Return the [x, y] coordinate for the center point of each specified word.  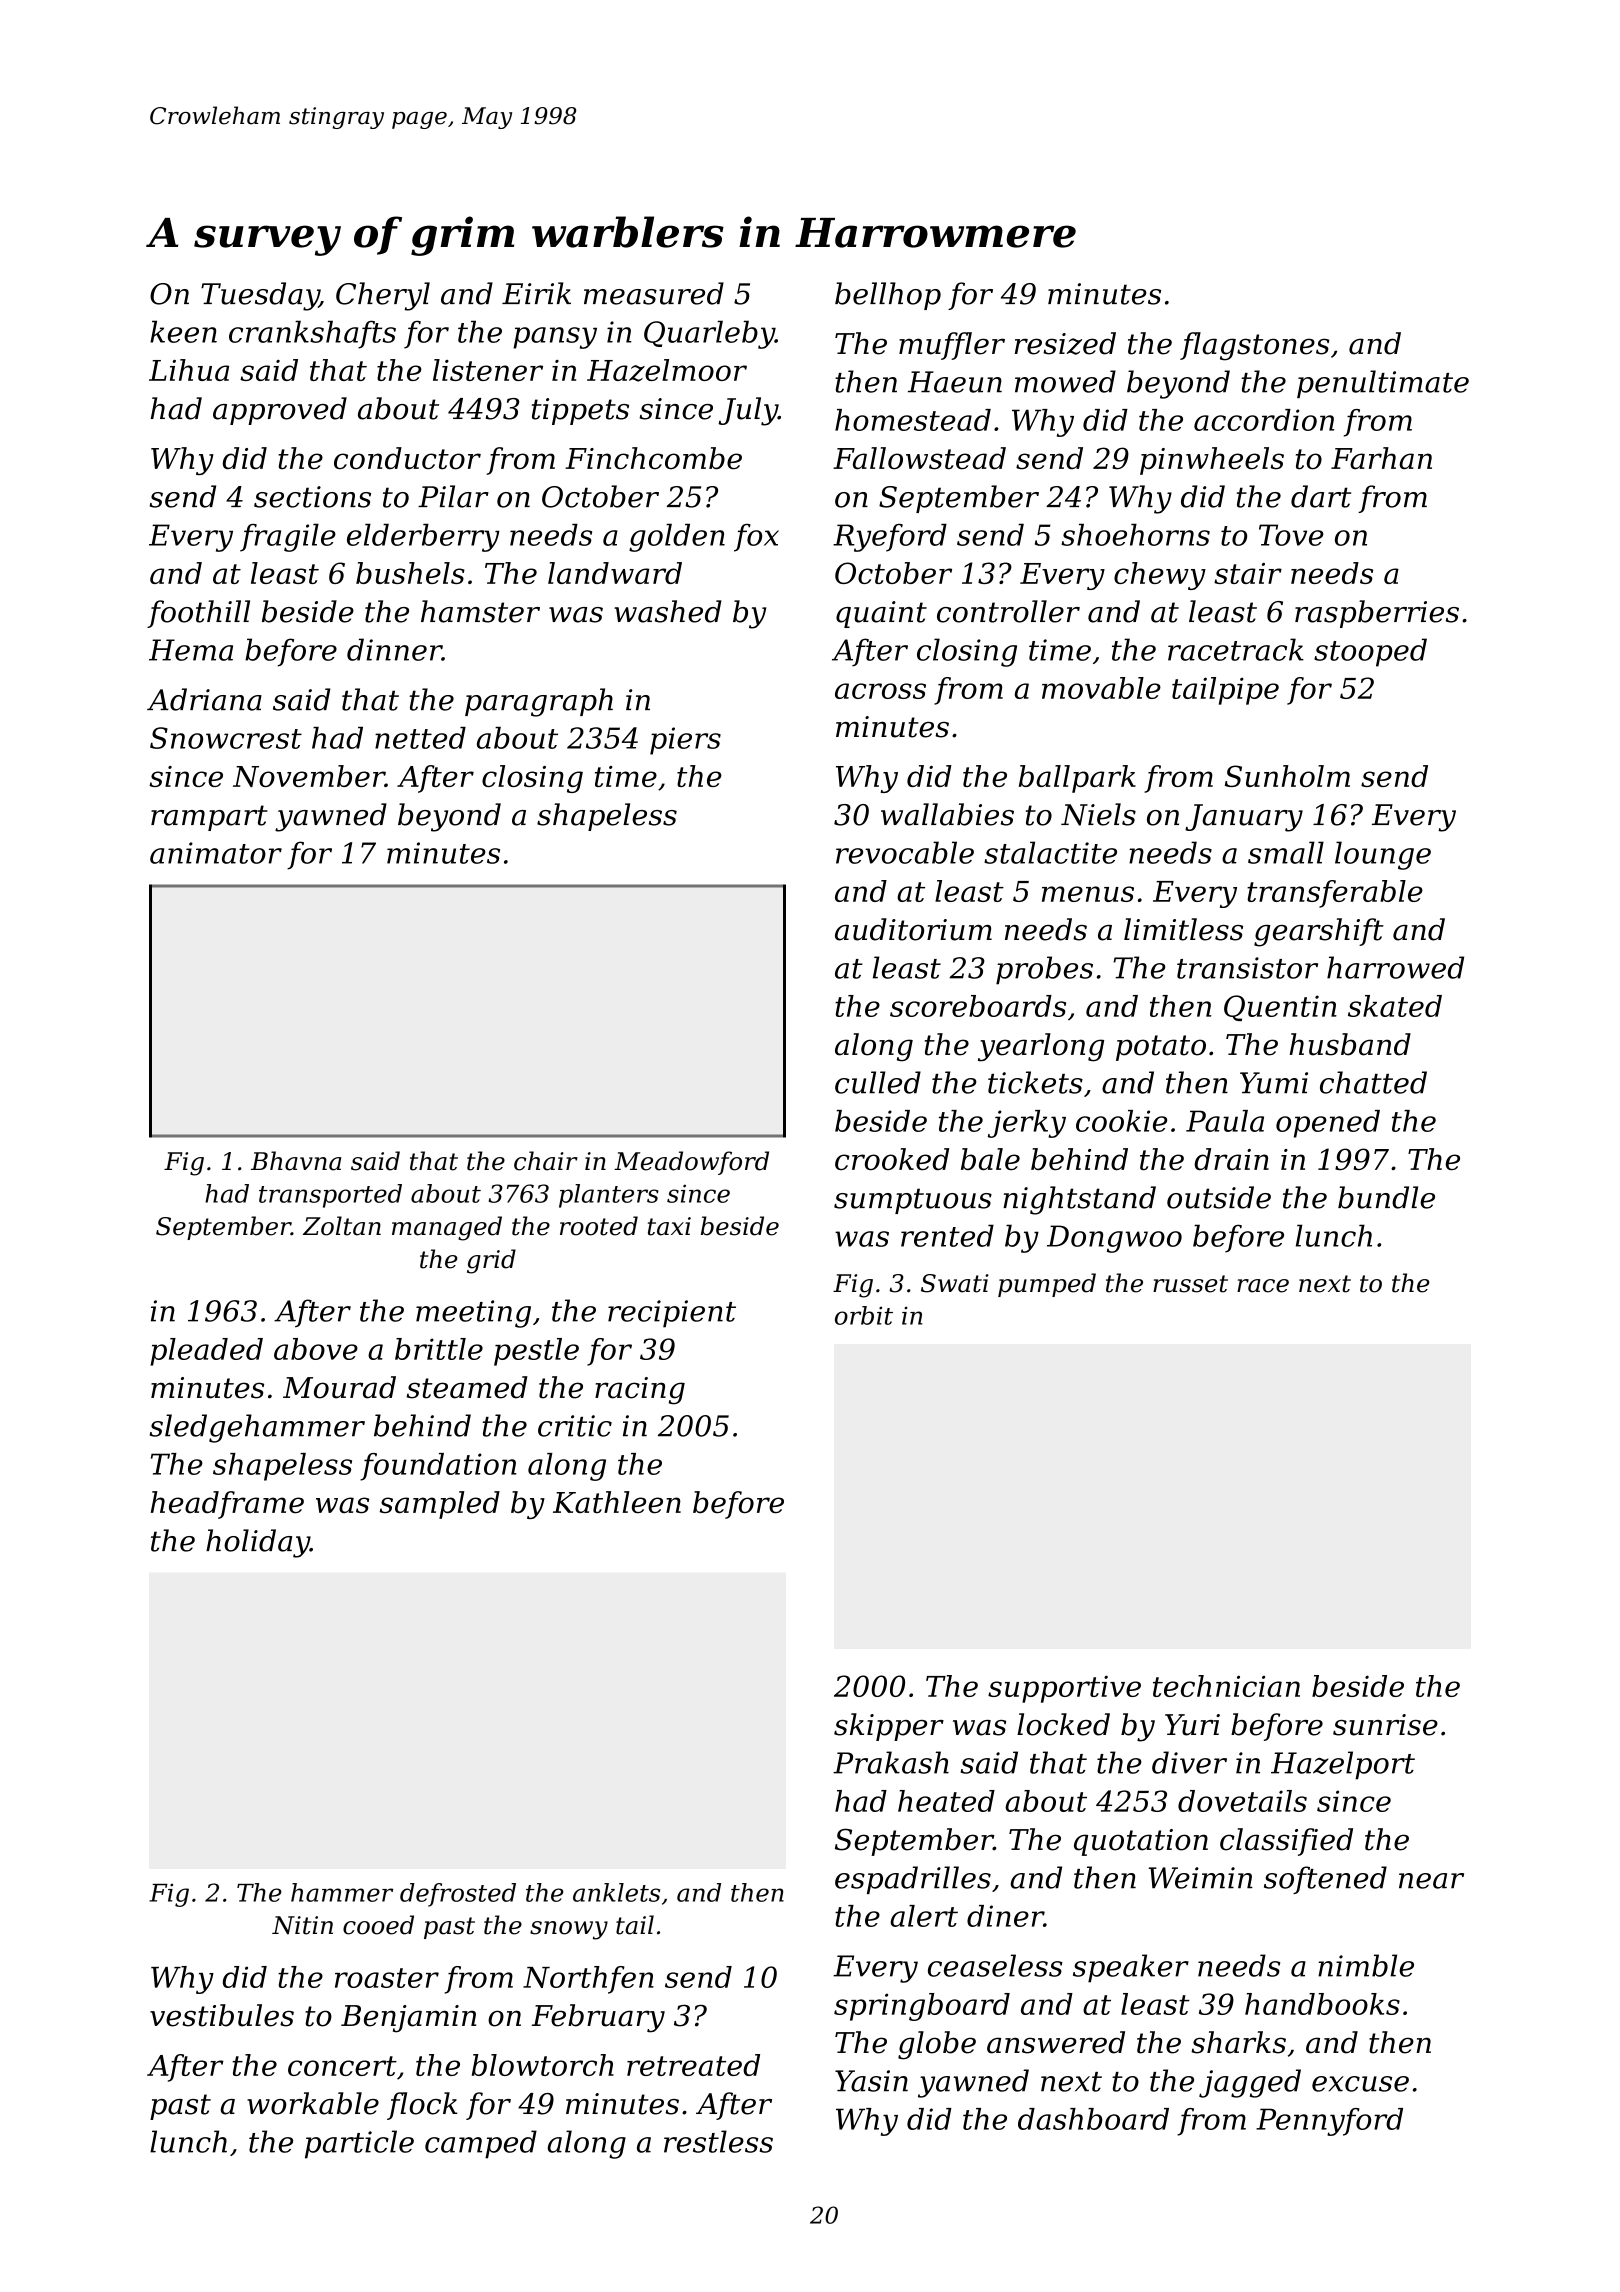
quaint [881, 614]
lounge [1383, 855]
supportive [1064, 1689]
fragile [288, 538]
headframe [227, 1505]
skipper [889, 1727]
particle [359, 2144]
